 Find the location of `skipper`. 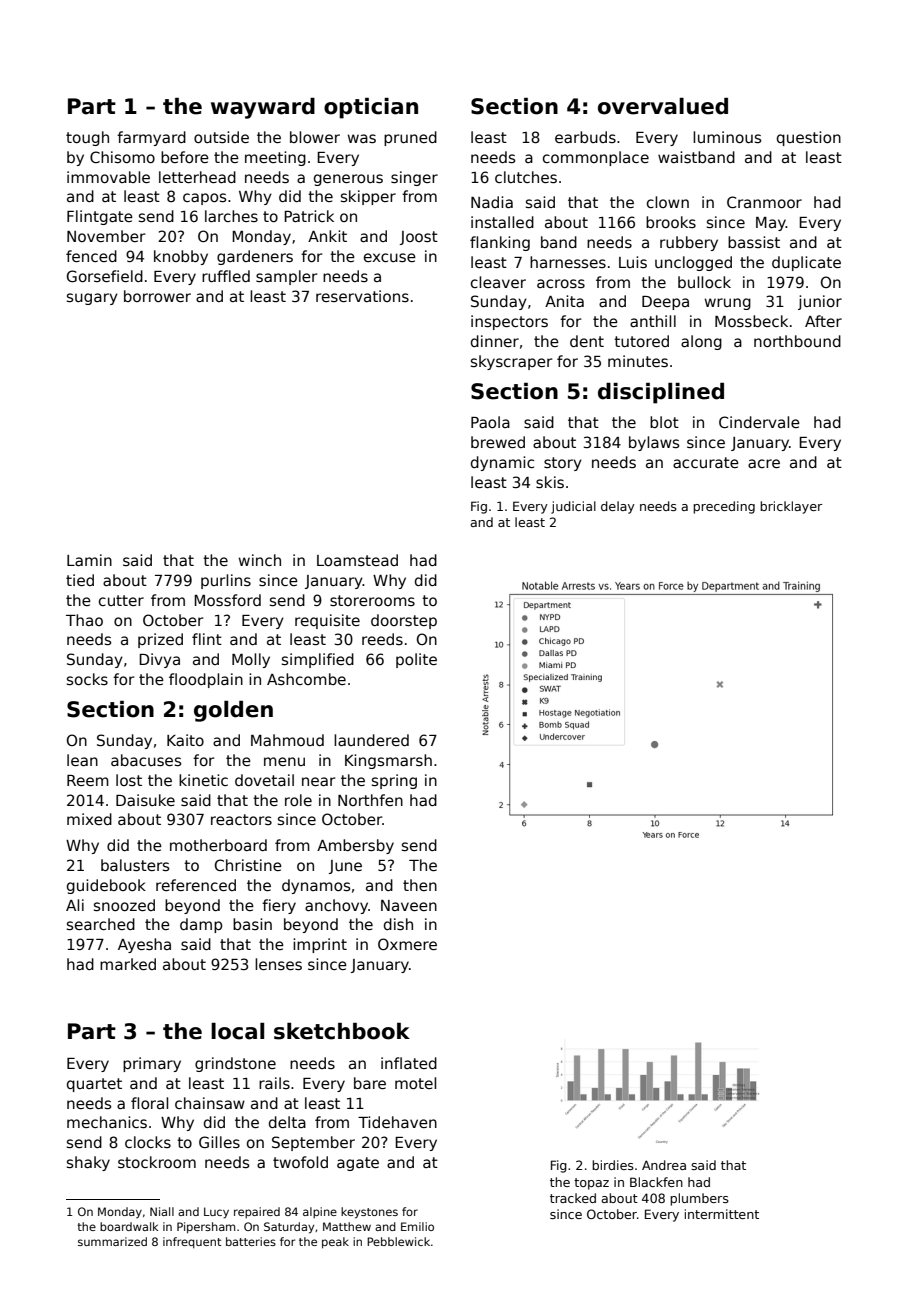

skipper is located at coordinates (368, 197).
